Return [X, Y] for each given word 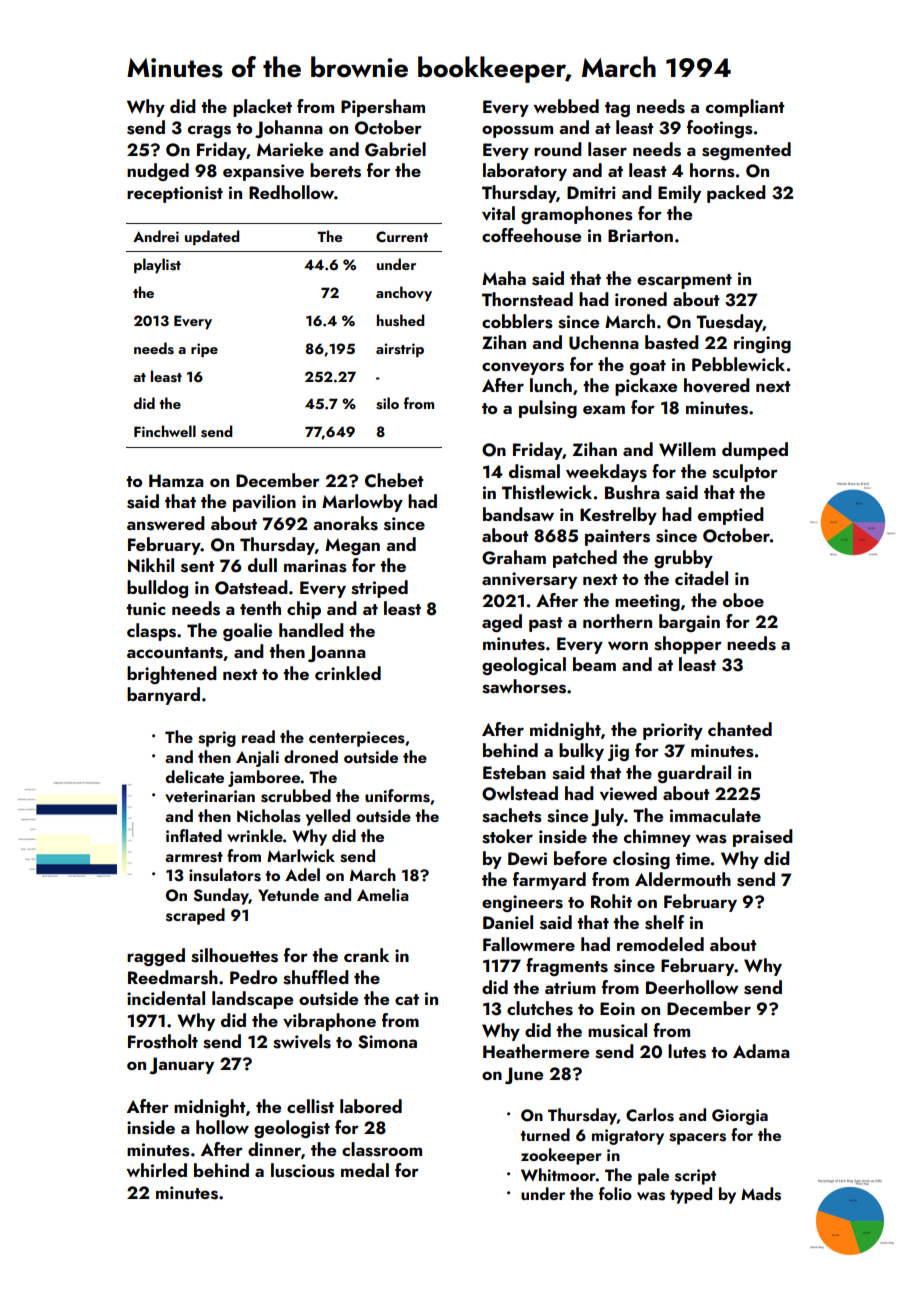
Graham [514, 557]
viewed [628, 793]
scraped [195, 916]
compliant [745, 108]
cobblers [517, 321]
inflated [194, 835]
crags [209, 131]
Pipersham [383, 108]
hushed [400, 320]
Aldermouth [683, 879]
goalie [247, 632]
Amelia [383, 894]
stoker [507, 836]
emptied [731, 516]
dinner [274, 1149]
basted [672, 342]
